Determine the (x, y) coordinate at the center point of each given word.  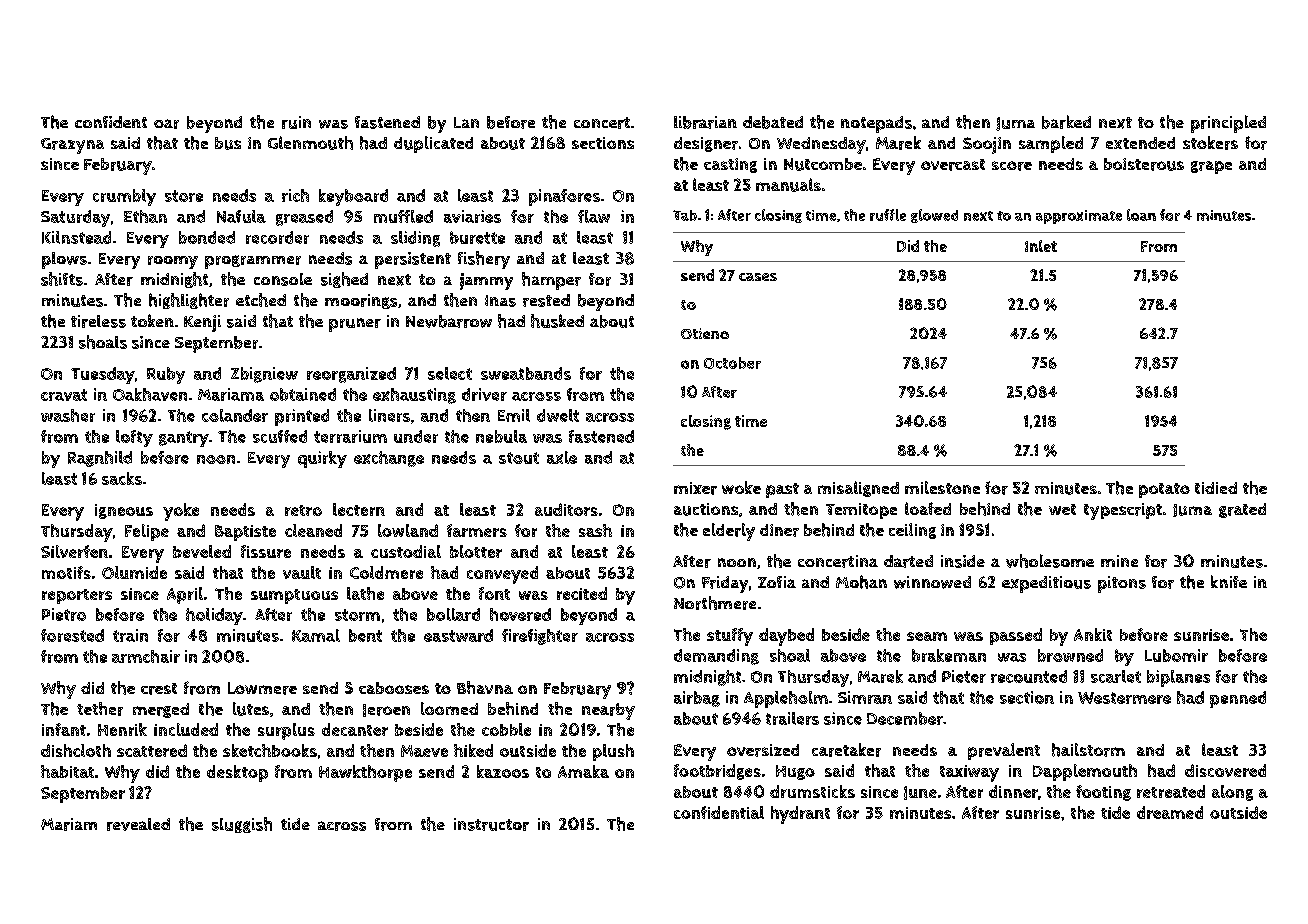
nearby (608, 711)
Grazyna (72, 146)
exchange (389, 459)
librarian (705, 122)
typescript (1123, 511)
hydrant (800, 815)
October (732, 363)
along (1232, 793)
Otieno (705, 333)
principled (1228, 124)
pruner (355, 325)
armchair (146, 656)
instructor (491, 824)
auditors (566, 509)
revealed (138, 824)
